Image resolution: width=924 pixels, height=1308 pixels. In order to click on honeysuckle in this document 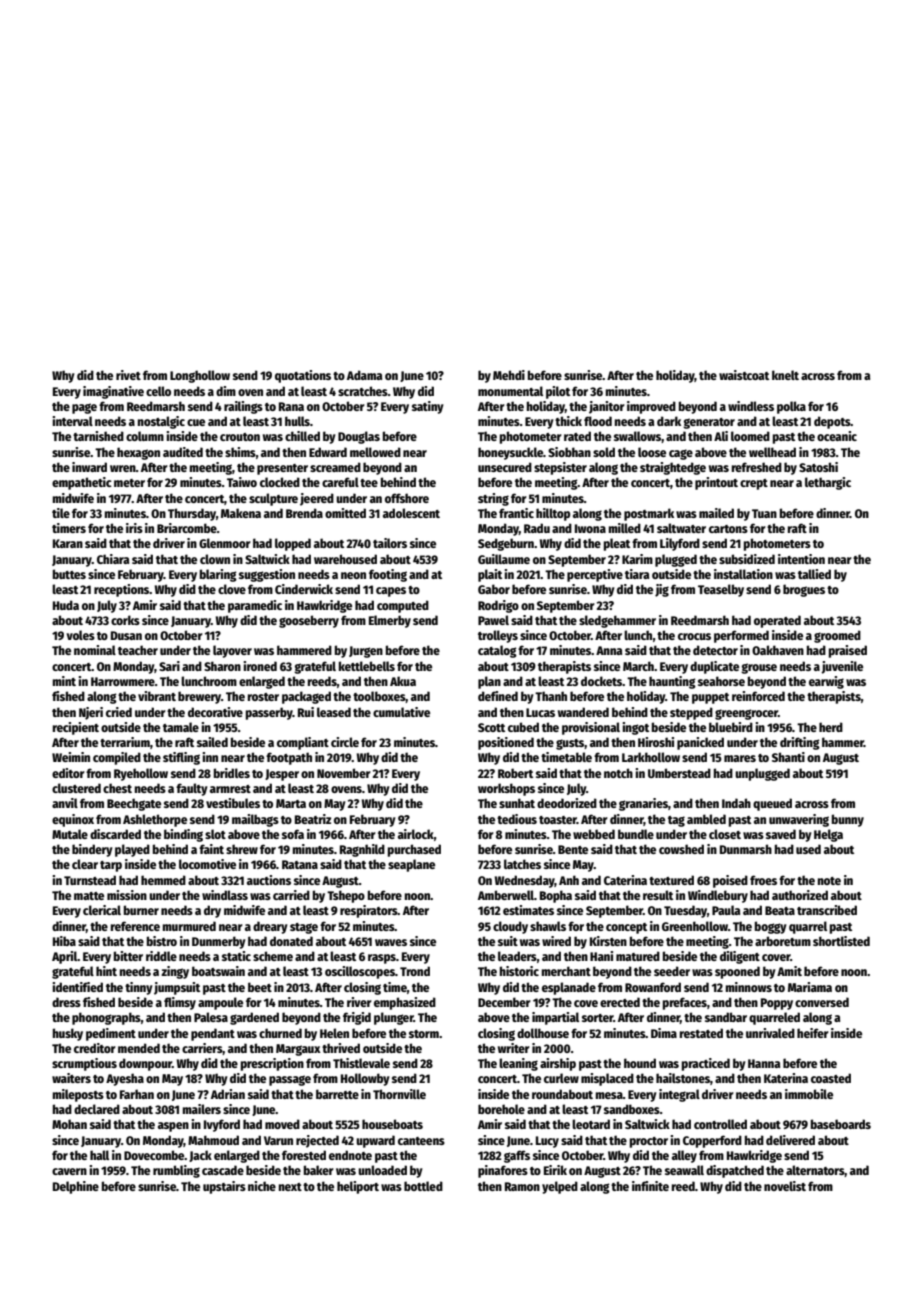, I will do `click(510, 453)`.
